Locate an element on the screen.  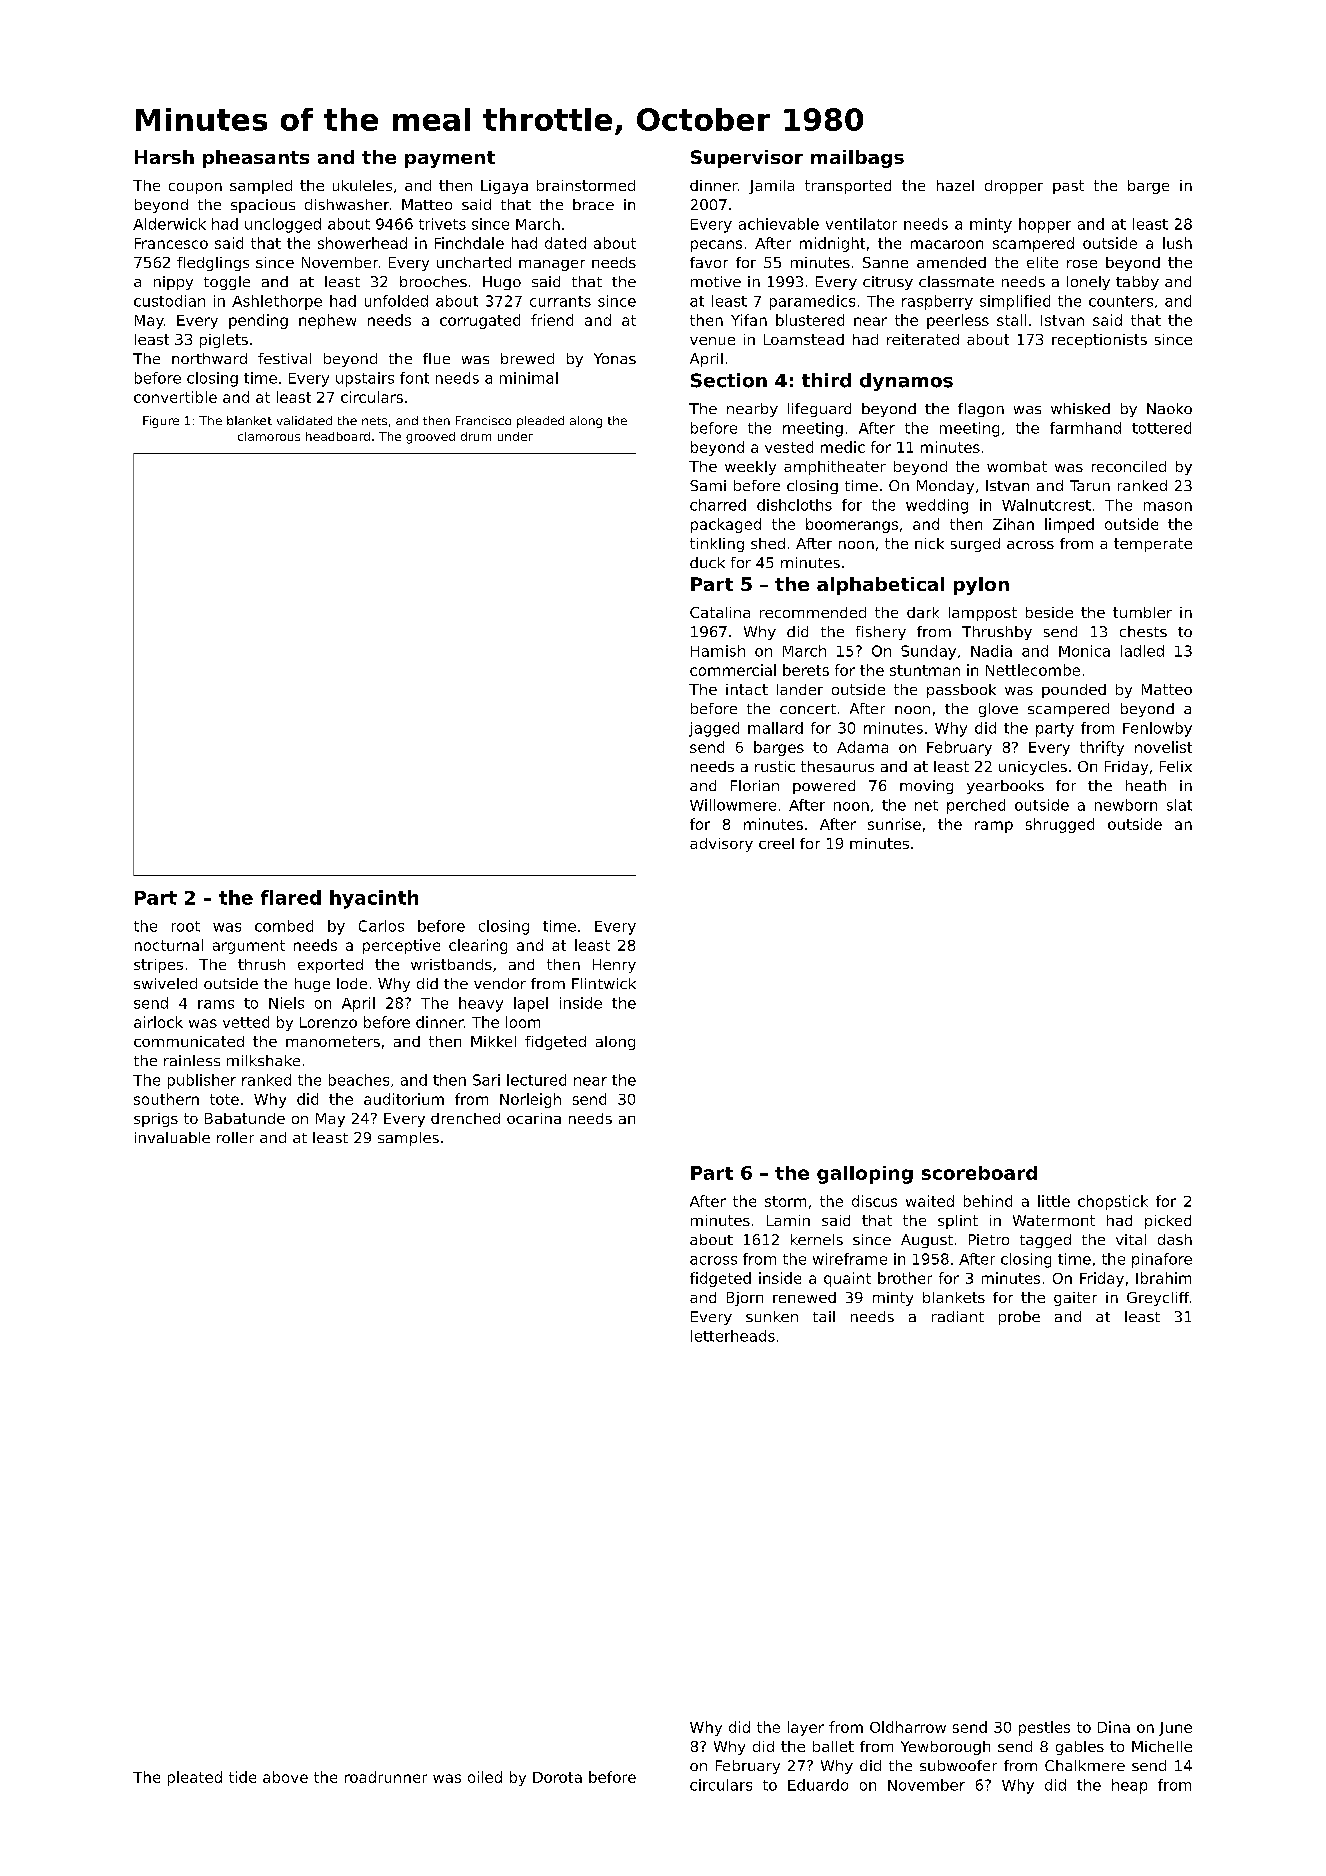
Sami is located at coordinates (708, 485).
